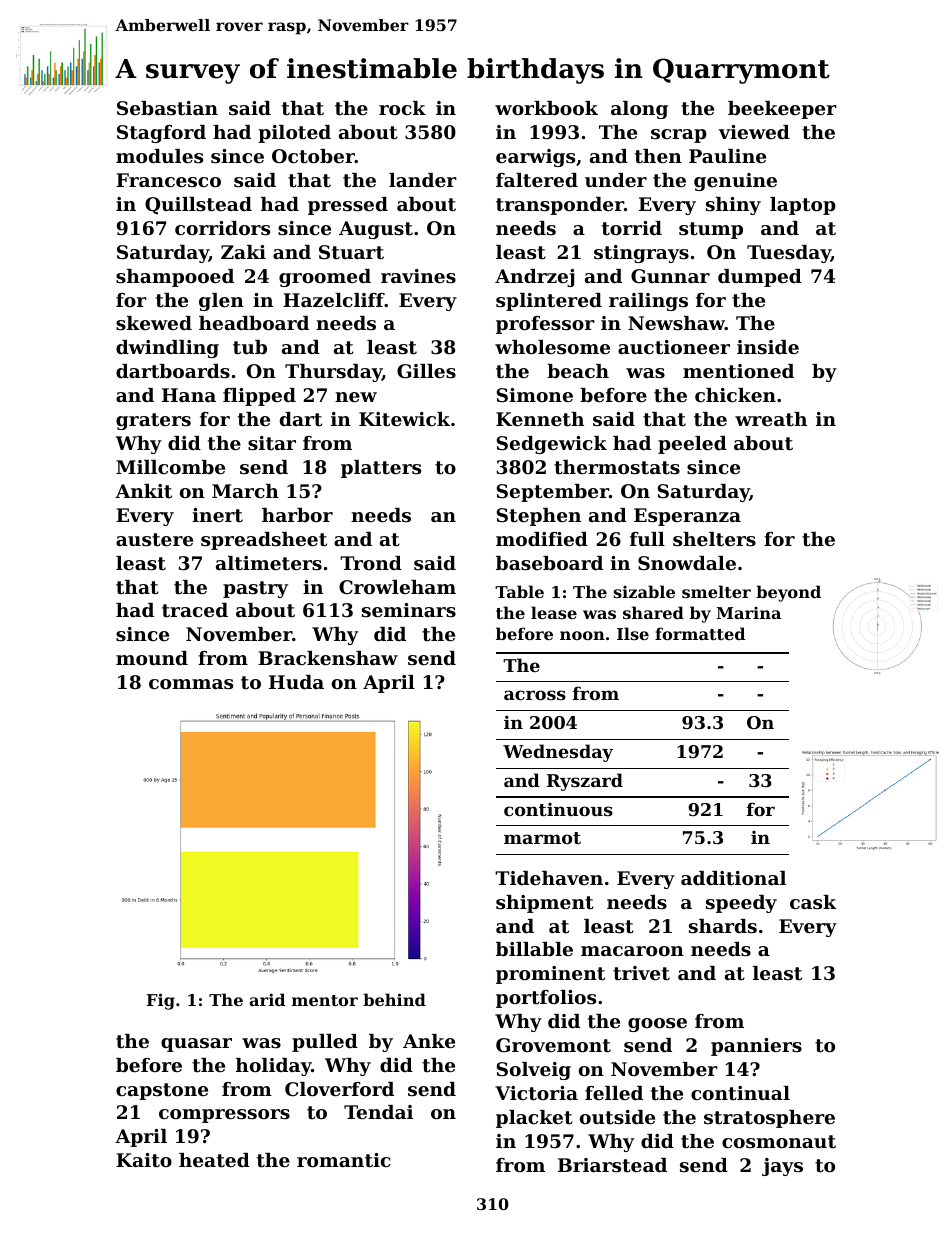 The width and height of the image is (952, 1233). I want to click on Ilse, so click(633, 633).
